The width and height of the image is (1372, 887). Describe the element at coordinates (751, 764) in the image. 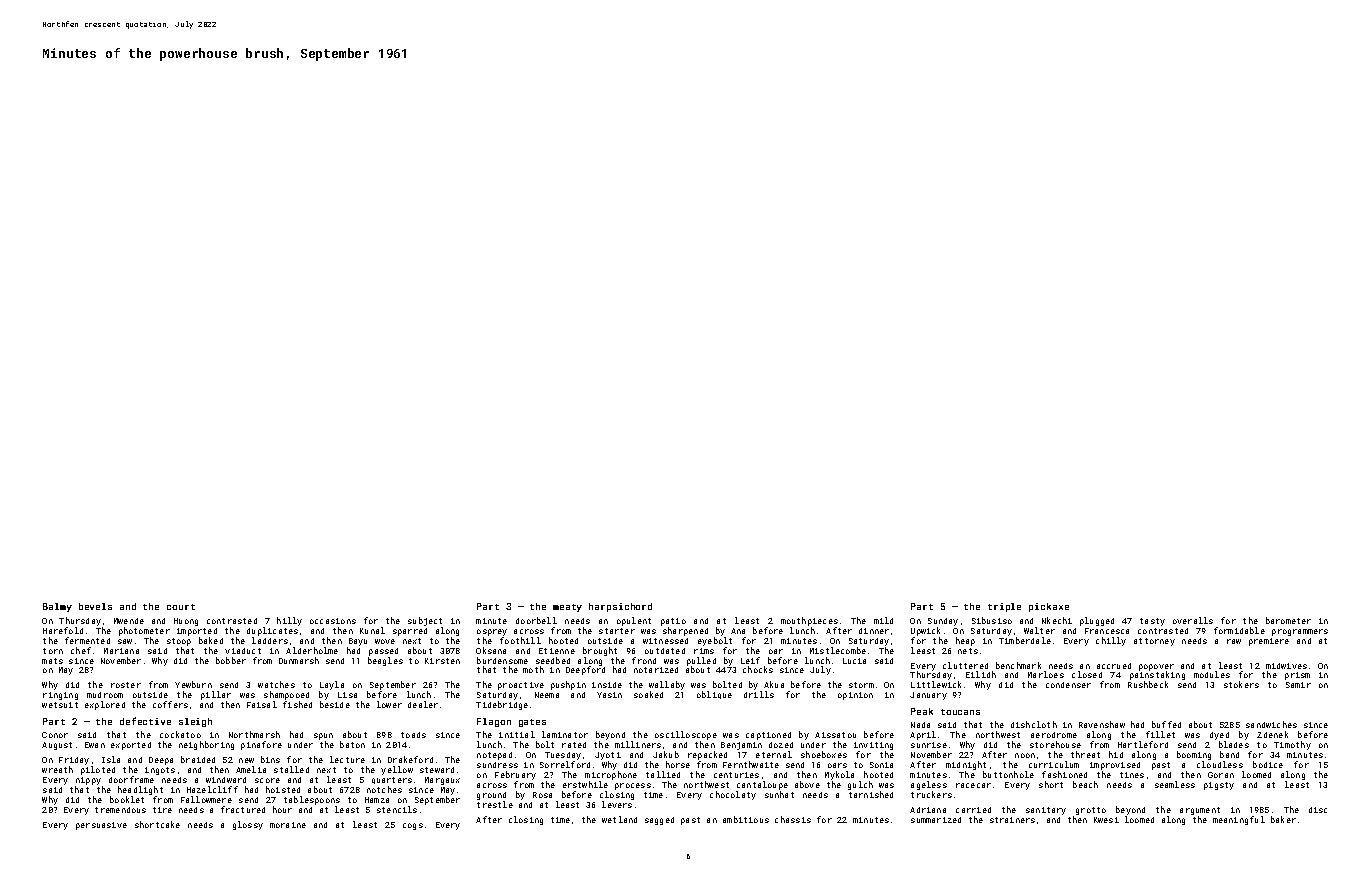

I see `Fernthwaite` at that location.
